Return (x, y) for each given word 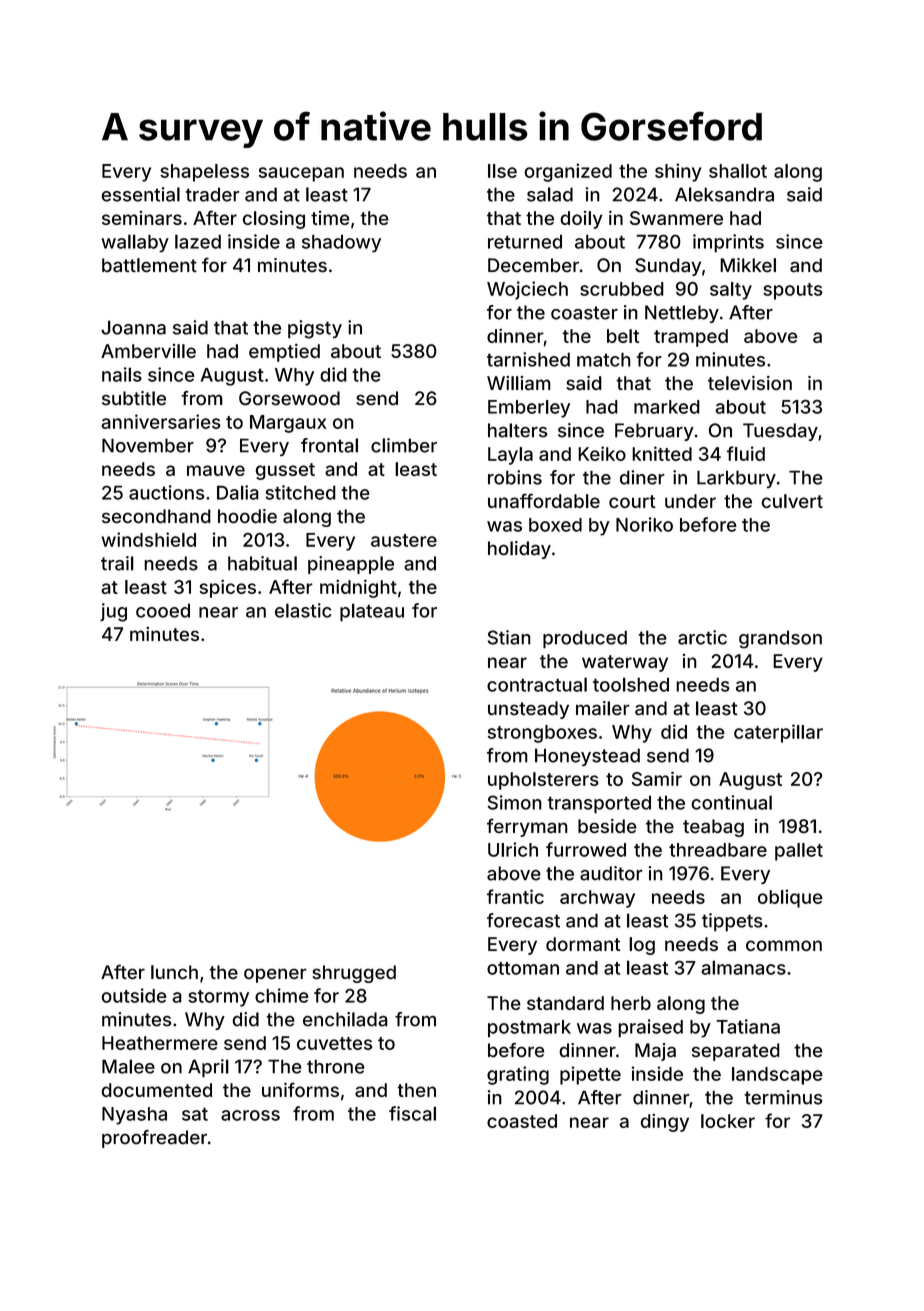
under (690, 501)
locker (728, 1121)
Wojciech (527, 290)
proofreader (154, 1139)
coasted (522, 1121)
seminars (142, 218)
